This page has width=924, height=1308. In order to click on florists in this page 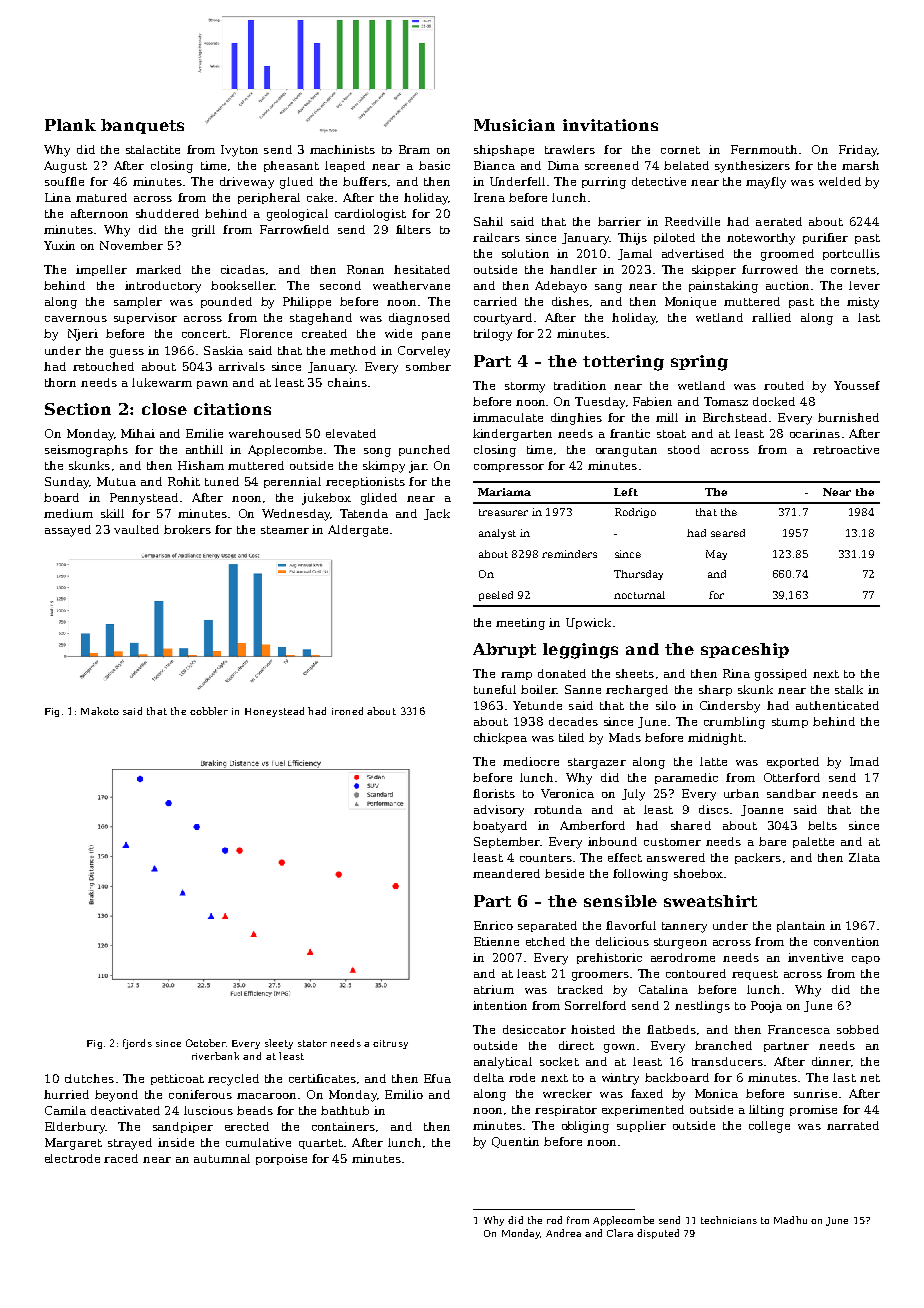, I will do `click(494, 793)`.
